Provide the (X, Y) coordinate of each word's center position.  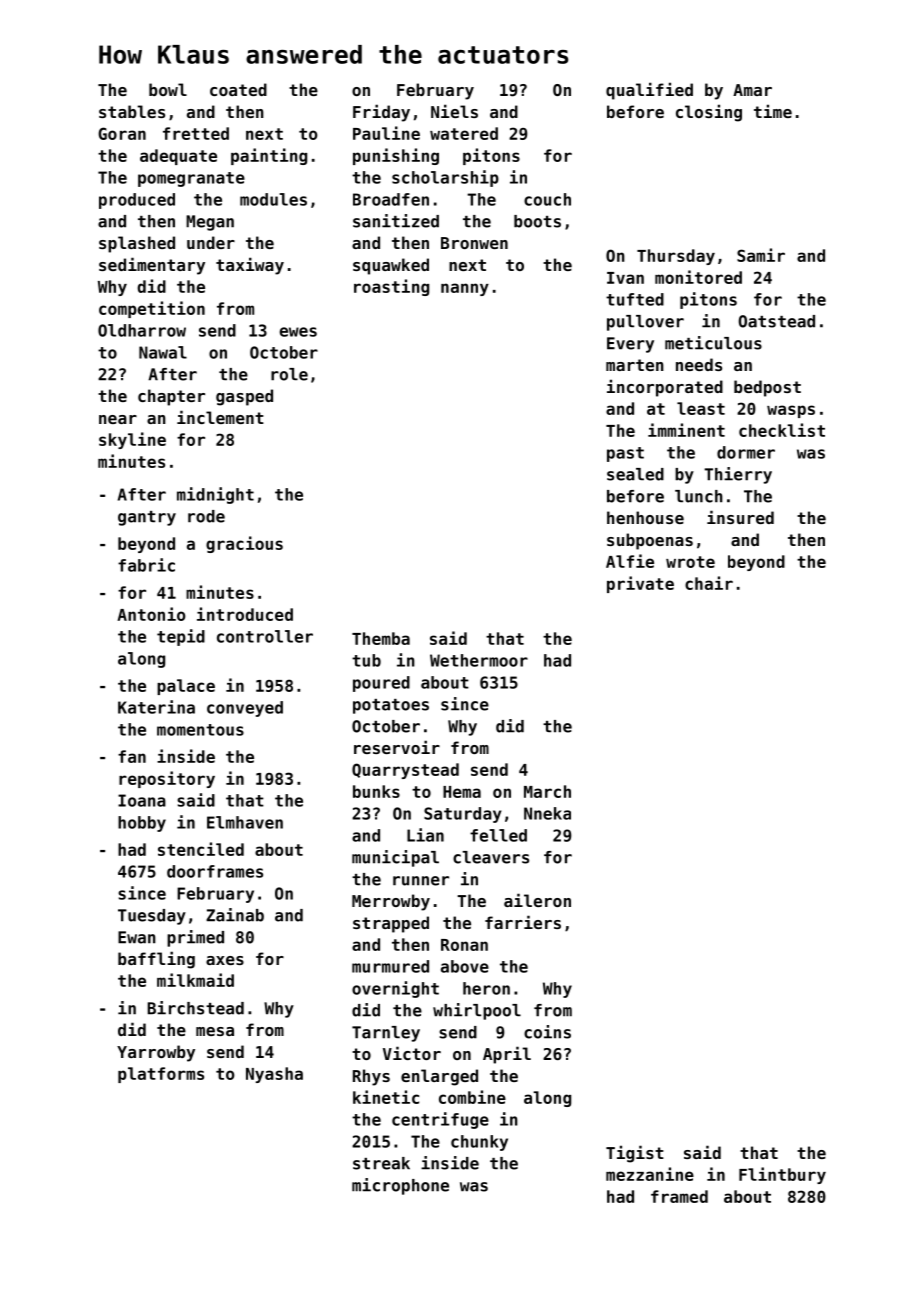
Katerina (156, 707)
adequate (178, 157)
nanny (465, 289)
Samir (761, 255)
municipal (395, 858)
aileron (537, 900)
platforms (161, 1075)
